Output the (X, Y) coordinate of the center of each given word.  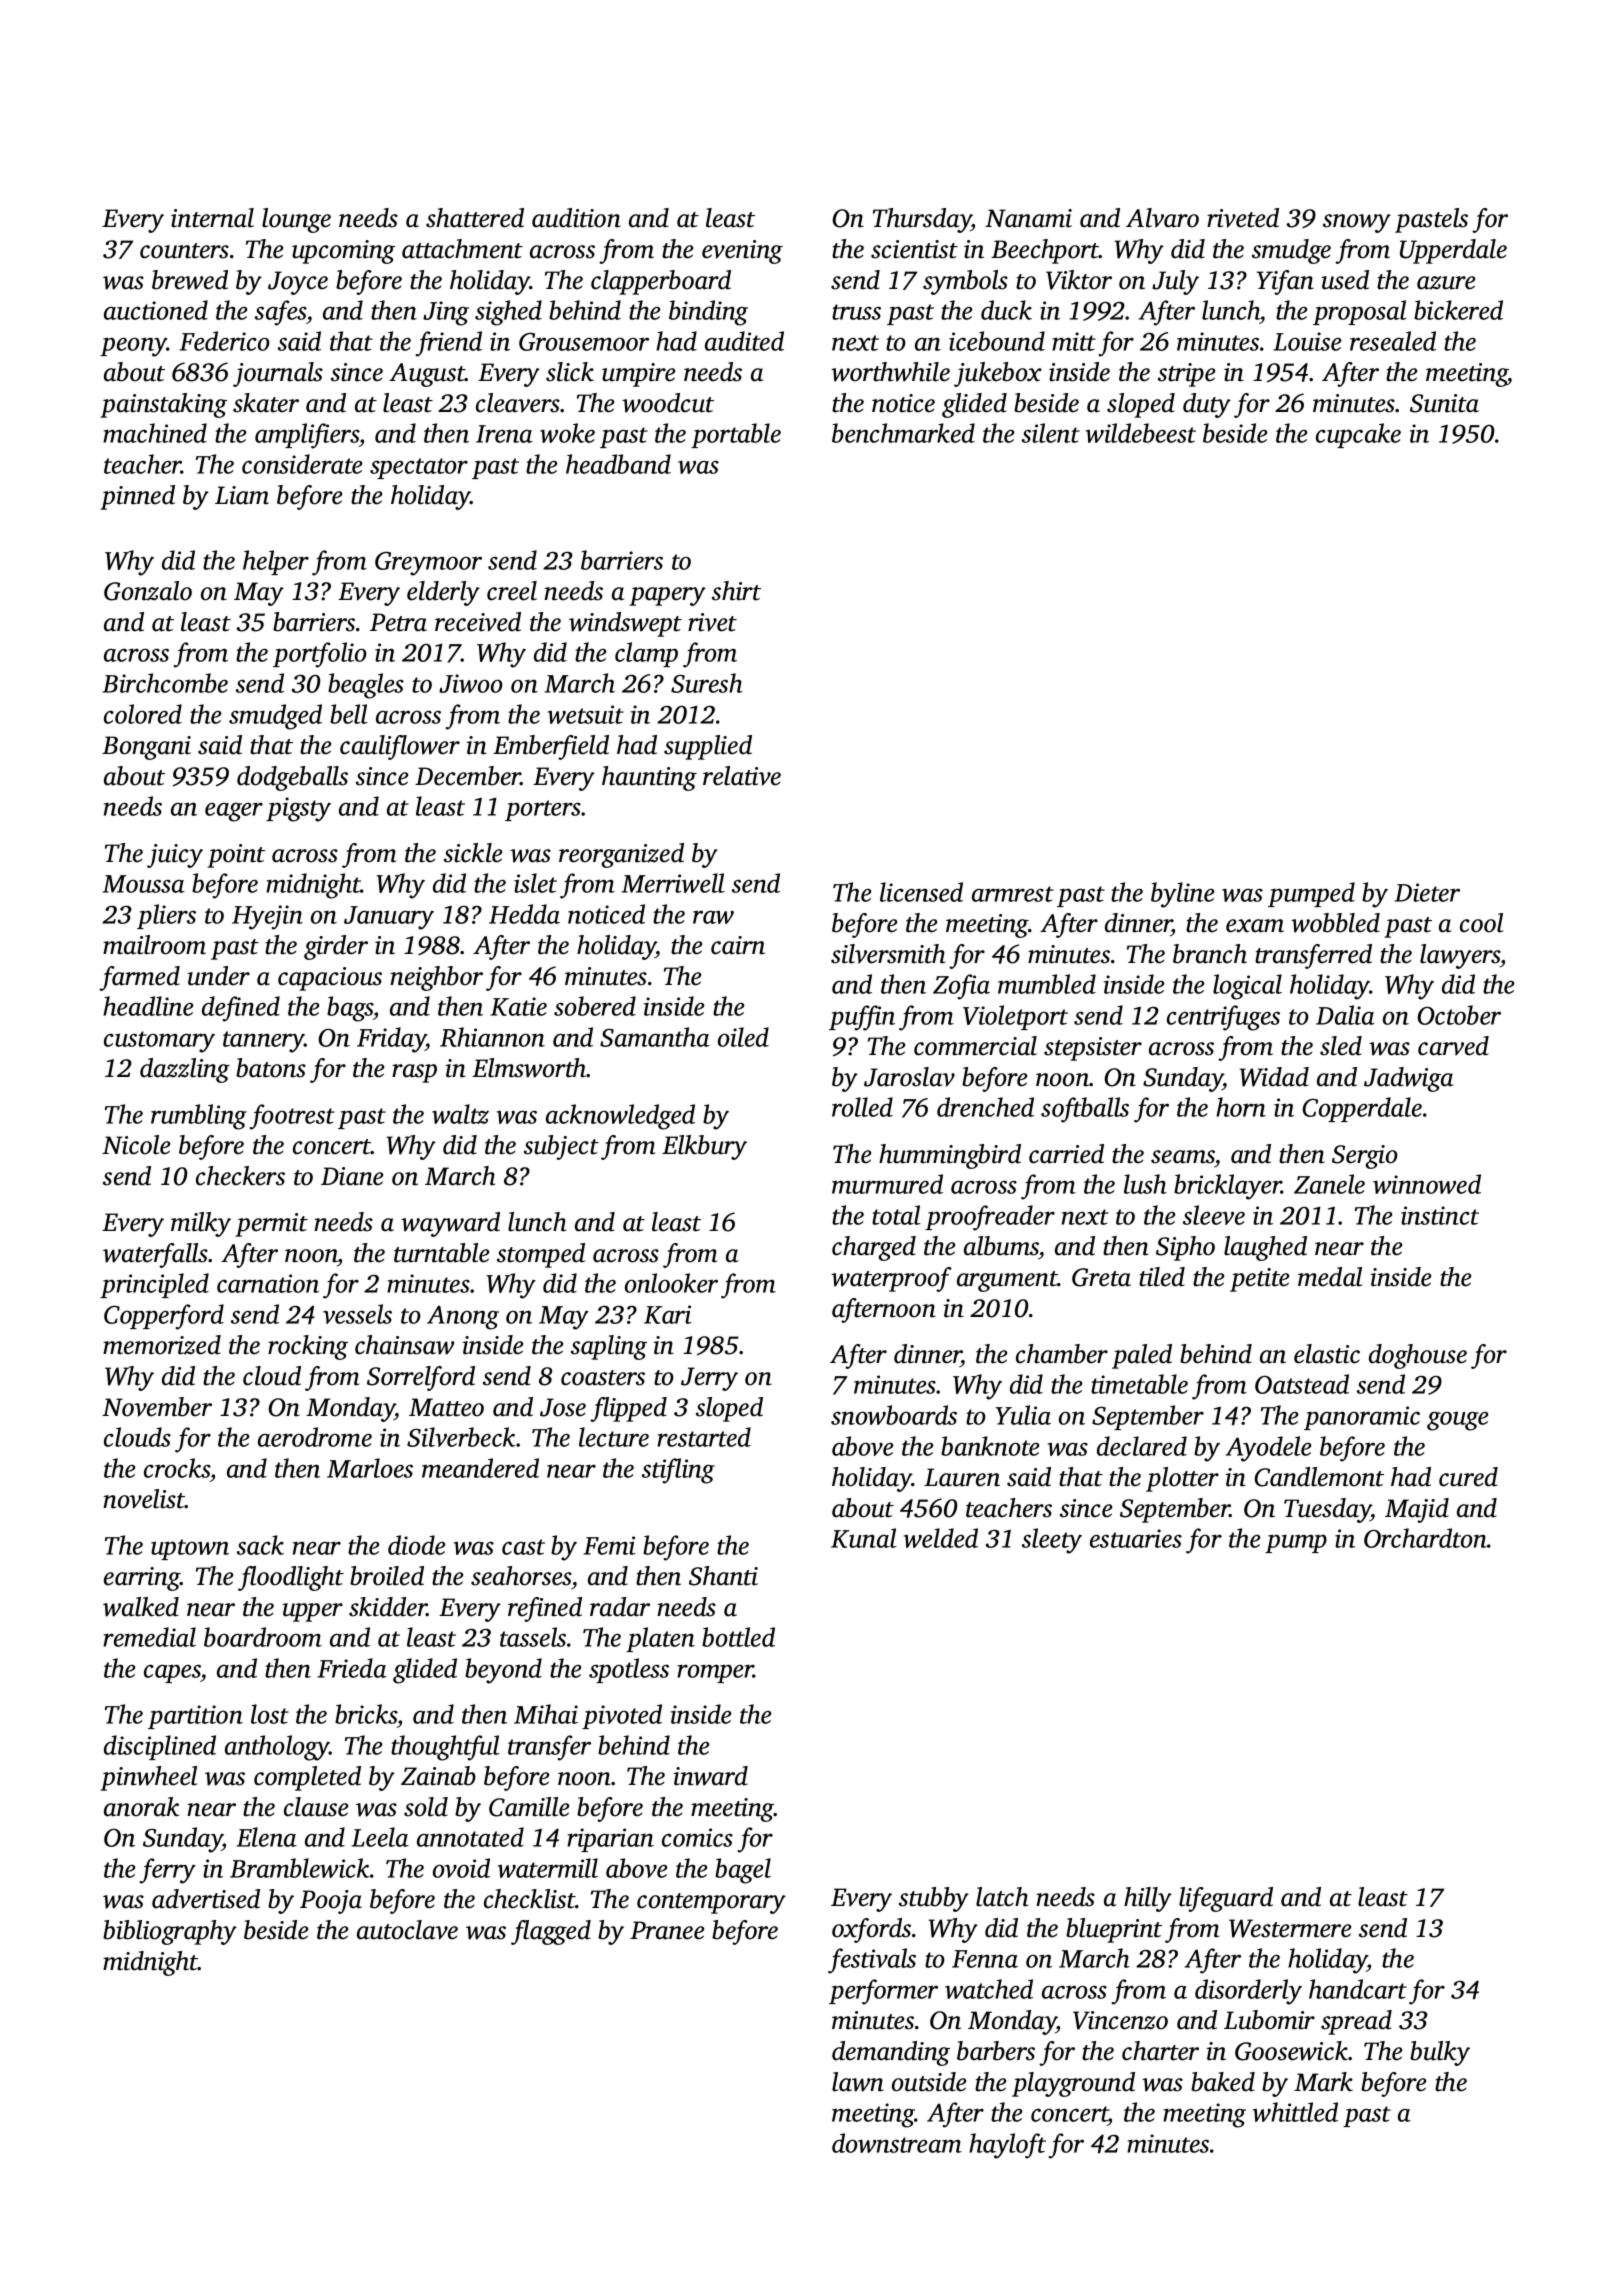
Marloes (370, 1468)
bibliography (170, 1932)
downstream (897, 2143)
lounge (296, 220)
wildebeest (1141, 433)
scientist (914, 249)
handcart (1358, 1989)
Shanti (723, 1576)
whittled (1295, 2112)
